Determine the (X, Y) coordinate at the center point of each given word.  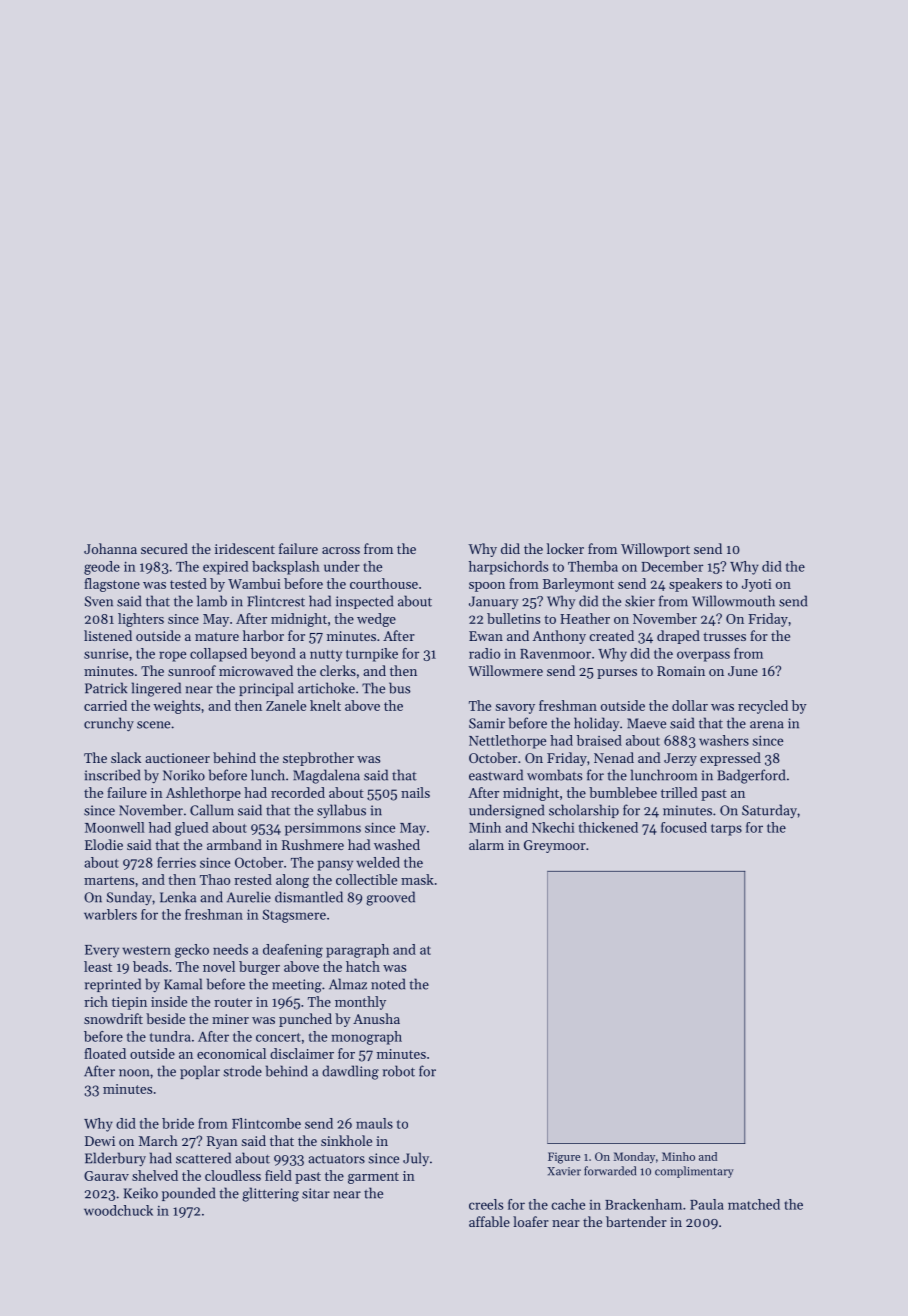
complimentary (694, 1172)
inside (169, 1001)
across (341, 550)
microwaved (256, 670)
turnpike (372, 655)
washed (397, 844)
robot (399, 1071)
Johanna (110, 548)
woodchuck (118, 1210)
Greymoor (555, 846)
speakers (695, 585)
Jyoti (757, 585)
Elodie (104, 844)
